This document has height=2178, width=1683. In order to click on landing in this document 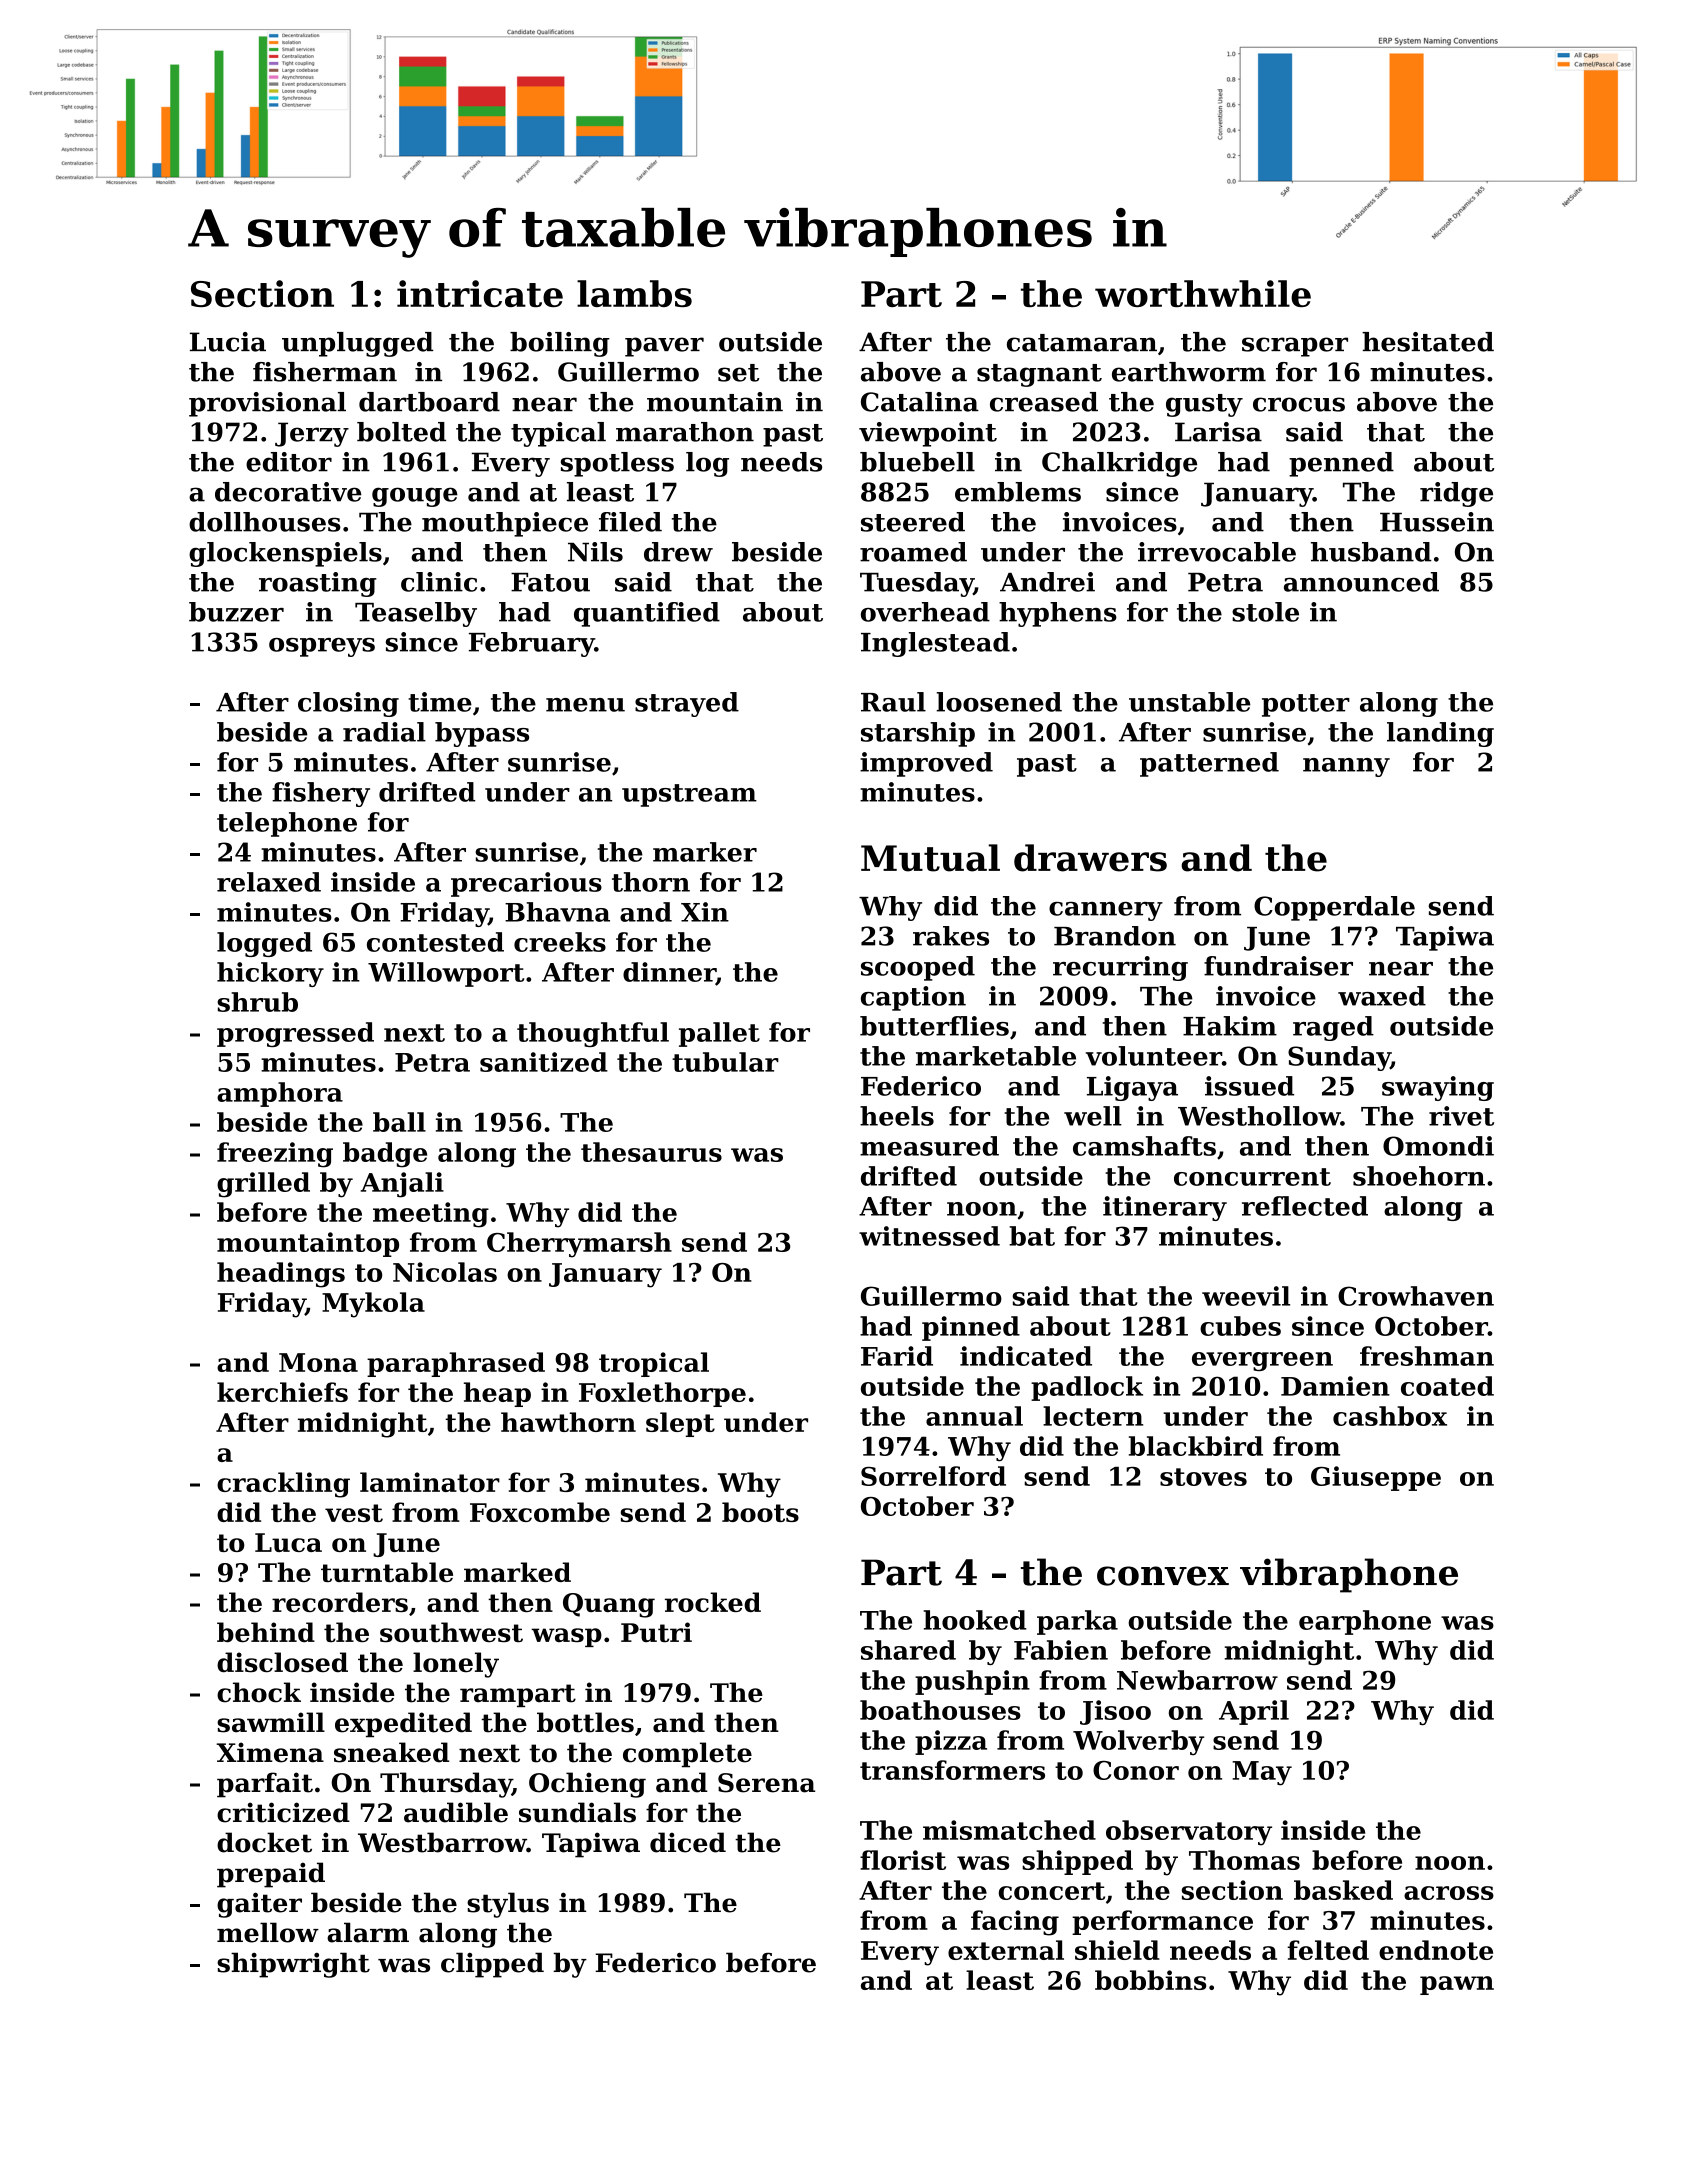, I will do `click(1440, 734)`.
